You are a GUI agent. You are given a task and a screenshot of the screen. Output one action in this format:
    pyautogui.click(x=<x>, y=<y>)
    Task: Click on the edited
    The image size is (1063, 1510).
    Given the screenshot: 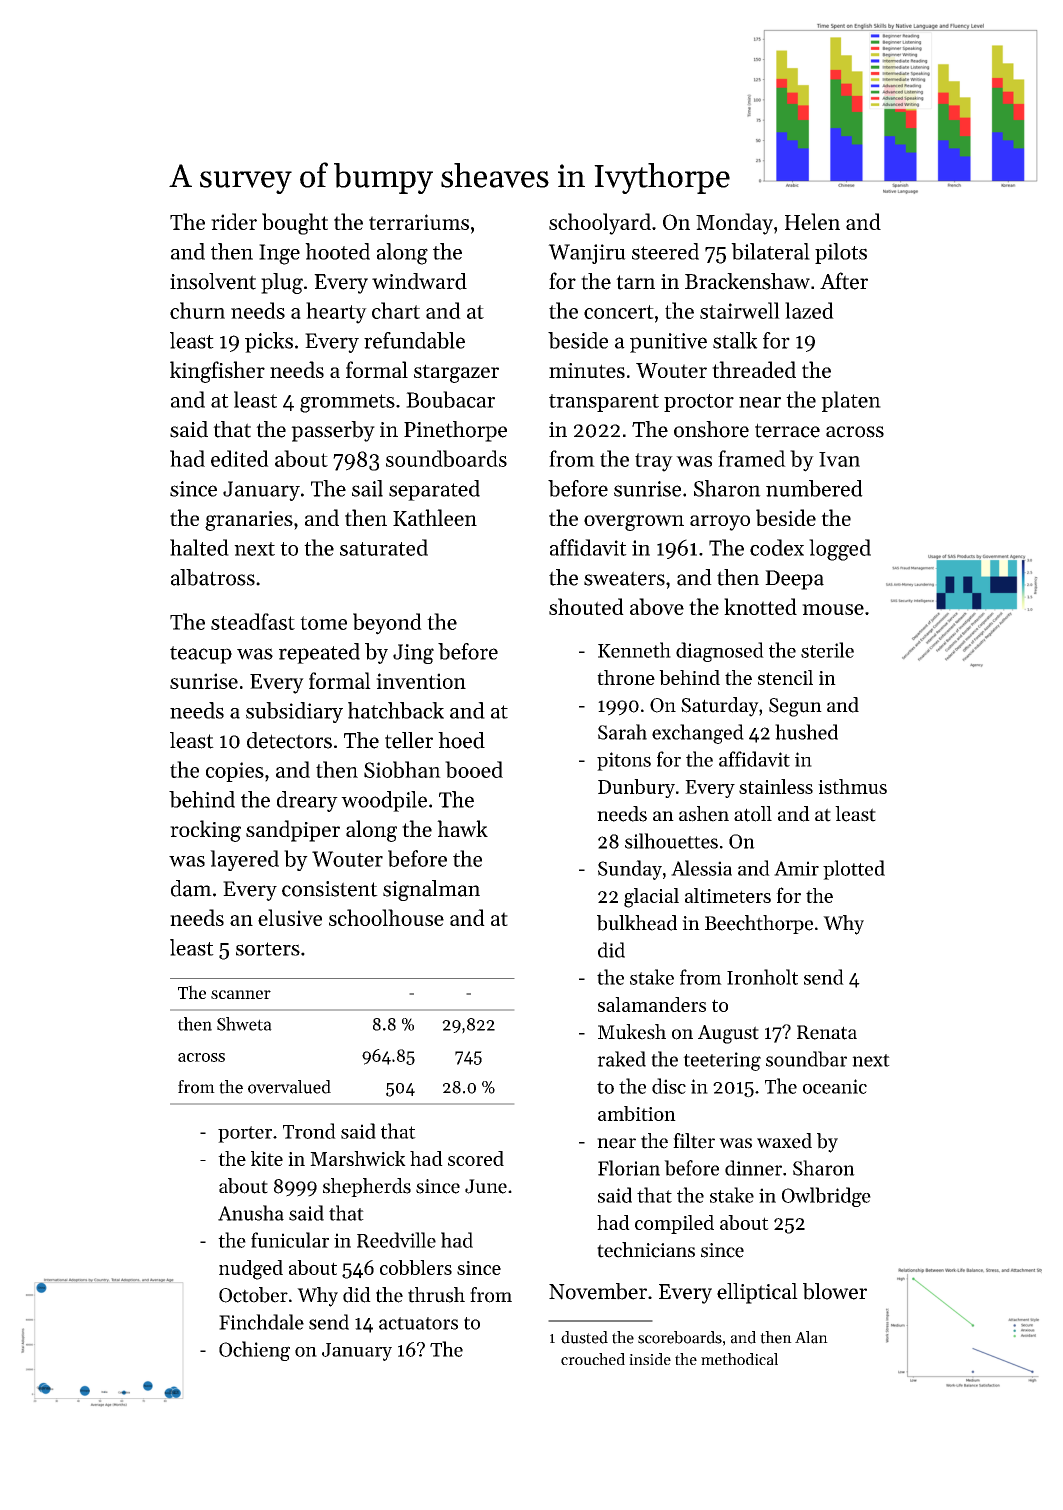 What is the action you would take?
    pyautogui.click(x=240, y=458)
